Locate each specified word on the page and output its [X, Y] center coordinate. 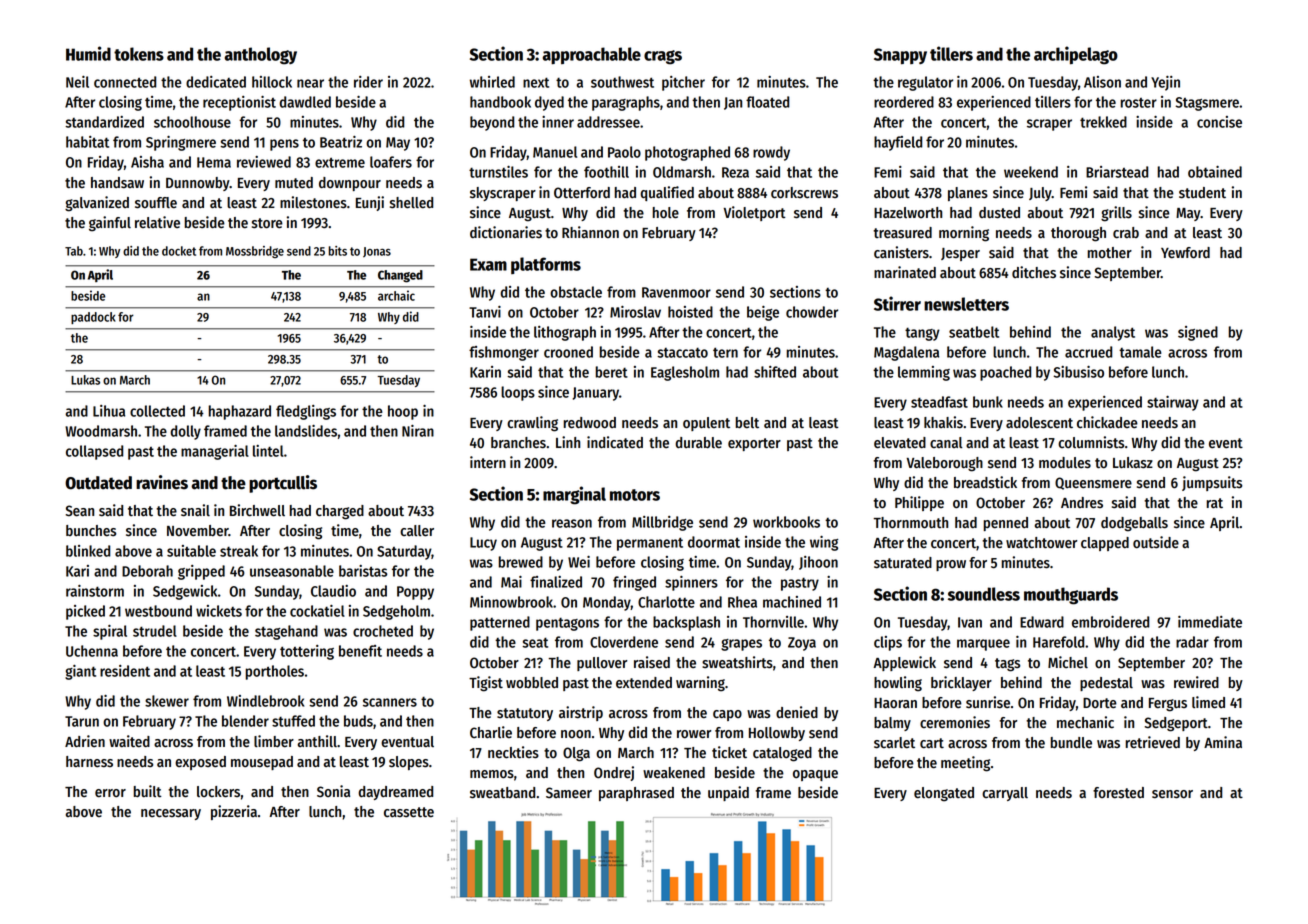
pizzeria [234, 812]
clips [888, 643]
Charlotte [666, 602]
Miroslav [635, 312]
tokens [139, 54]
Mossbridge [255, 252]
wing [824, 543]
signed [1198, 333]
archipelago [1076, 55]
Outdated [98, 483]
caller [417, 531]
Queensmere [1093, 483]
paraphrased [636, 794]
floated [768, 102]
